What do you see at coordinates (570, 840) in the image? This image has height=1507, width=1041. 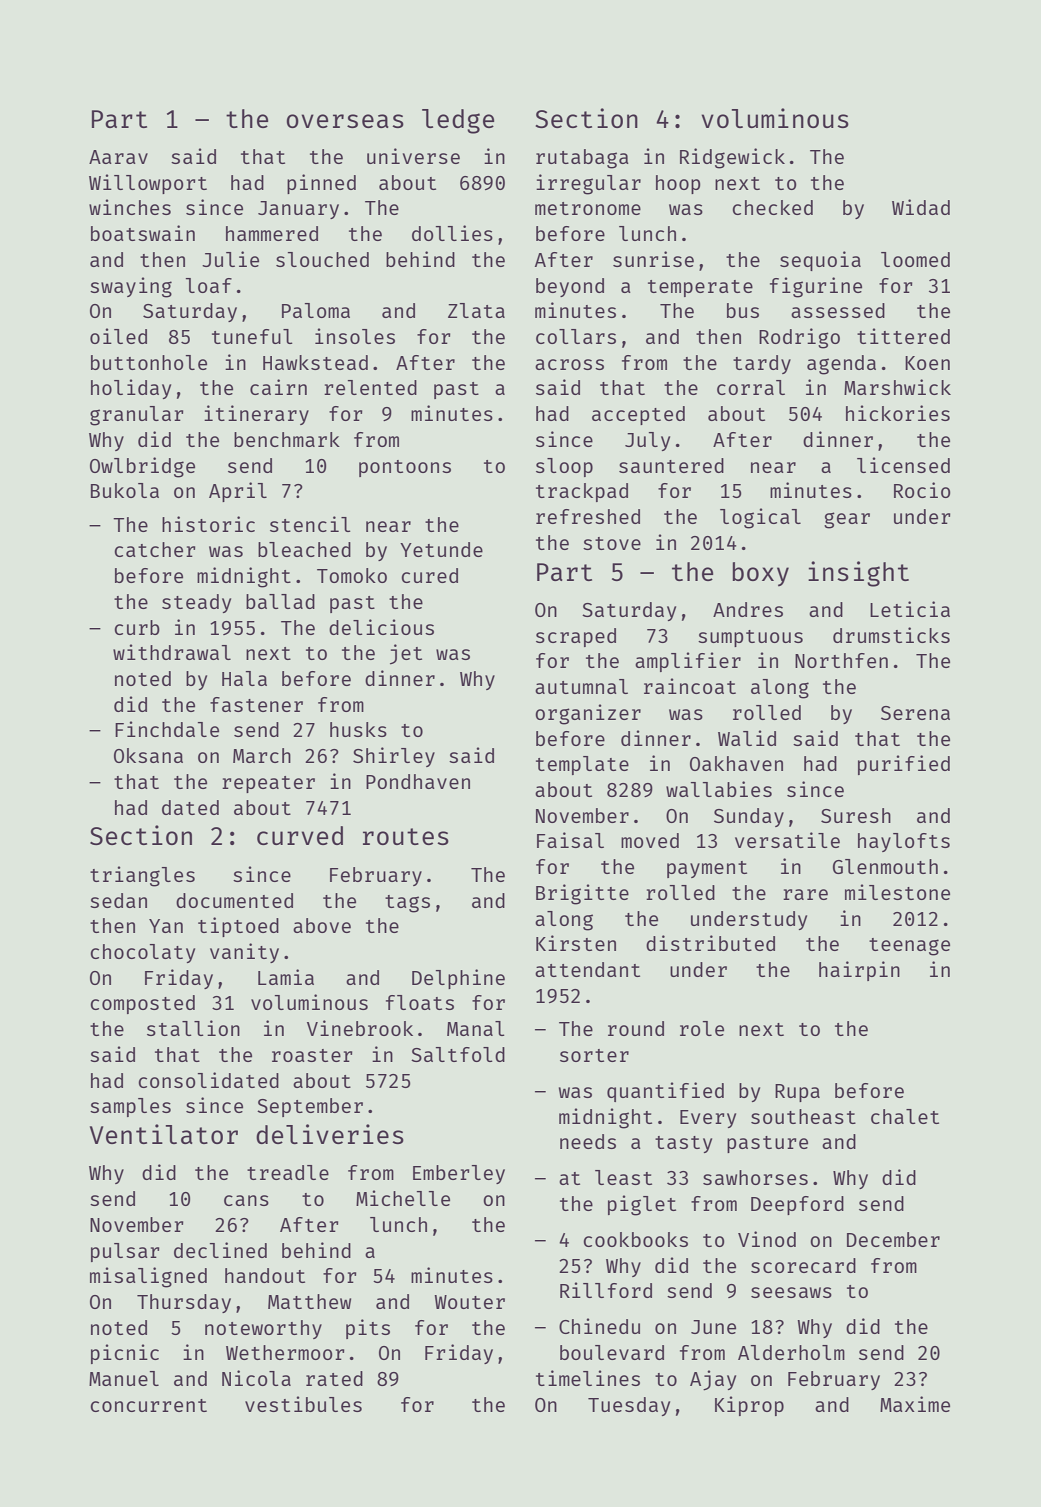 I see `Faisal` at bounding box center [570, 840].
